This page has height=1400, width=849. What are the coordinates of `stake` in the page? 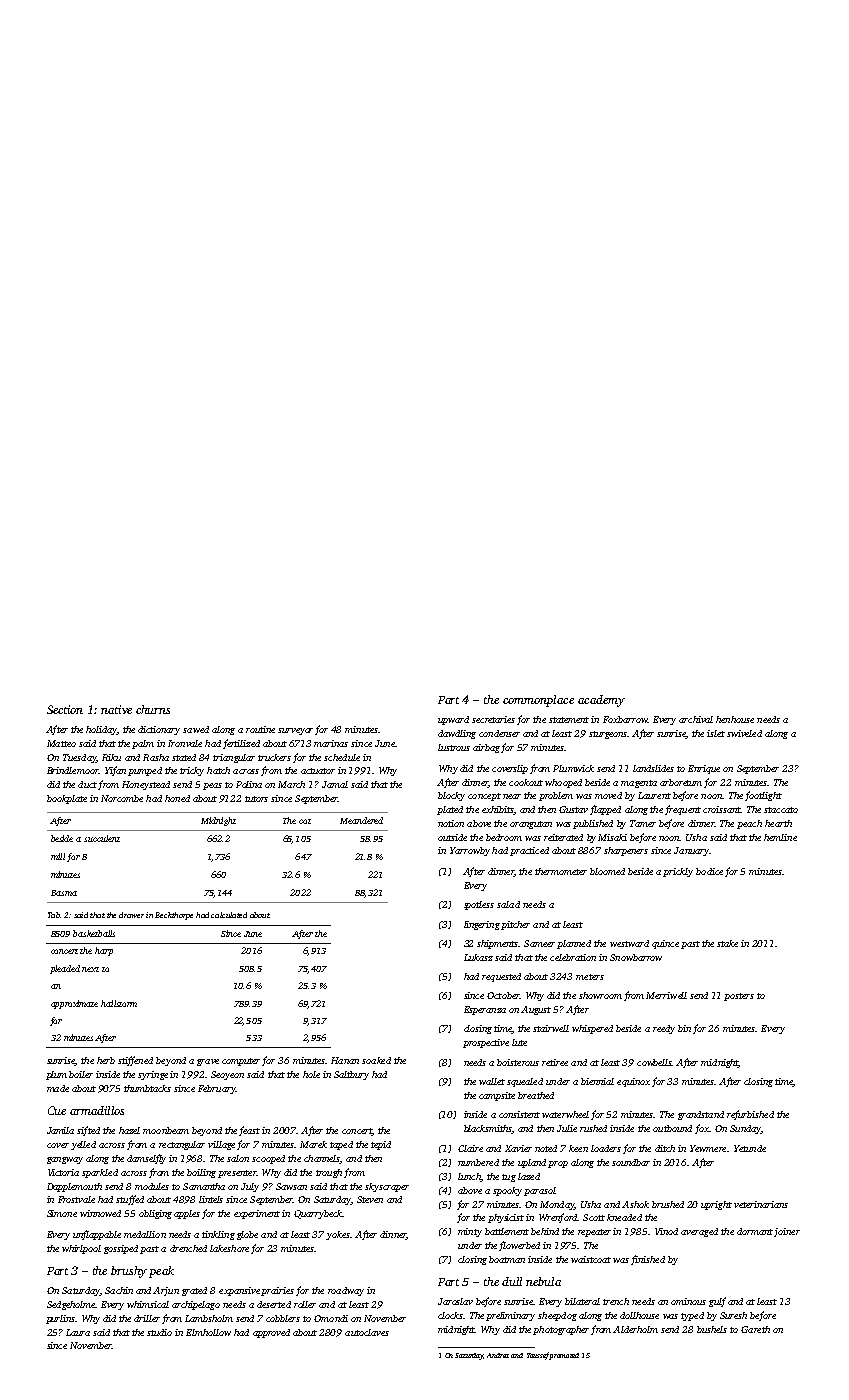 It's located at (727, 943).
